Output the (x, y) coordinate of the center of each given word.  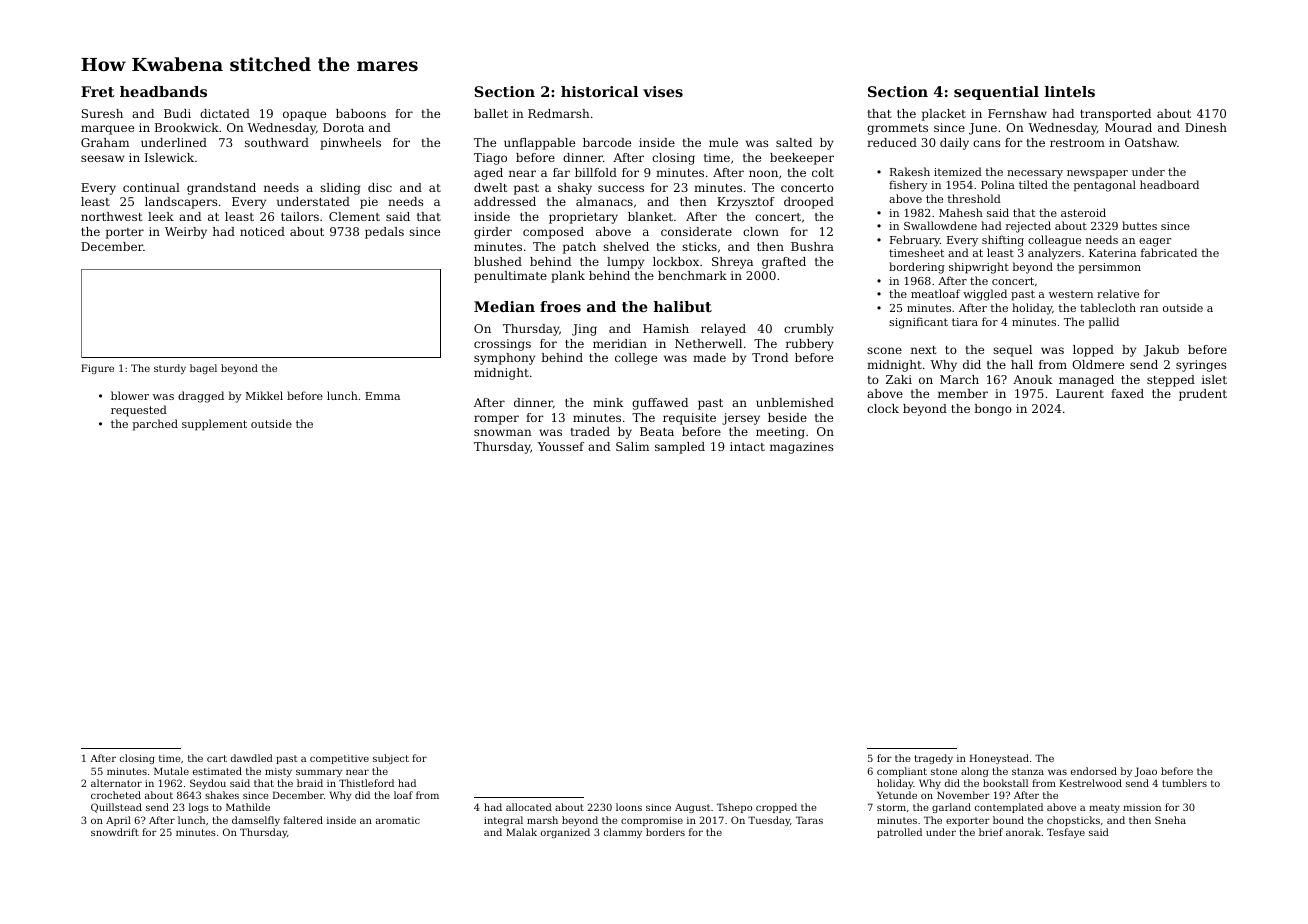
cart (217, 758)
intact (747, 446)
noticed (262, 231)
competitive (339, 759)
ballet (491, 113)
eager (1155, 242)
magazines (801, 448)
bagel (203, 369)
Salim (632, 446)
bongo (993, 410)
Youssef (561, 446)
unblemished (795, 402)
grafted (784, 263)
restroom (1077, 143)
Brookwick (187, 127)
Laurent (1080, 393)
